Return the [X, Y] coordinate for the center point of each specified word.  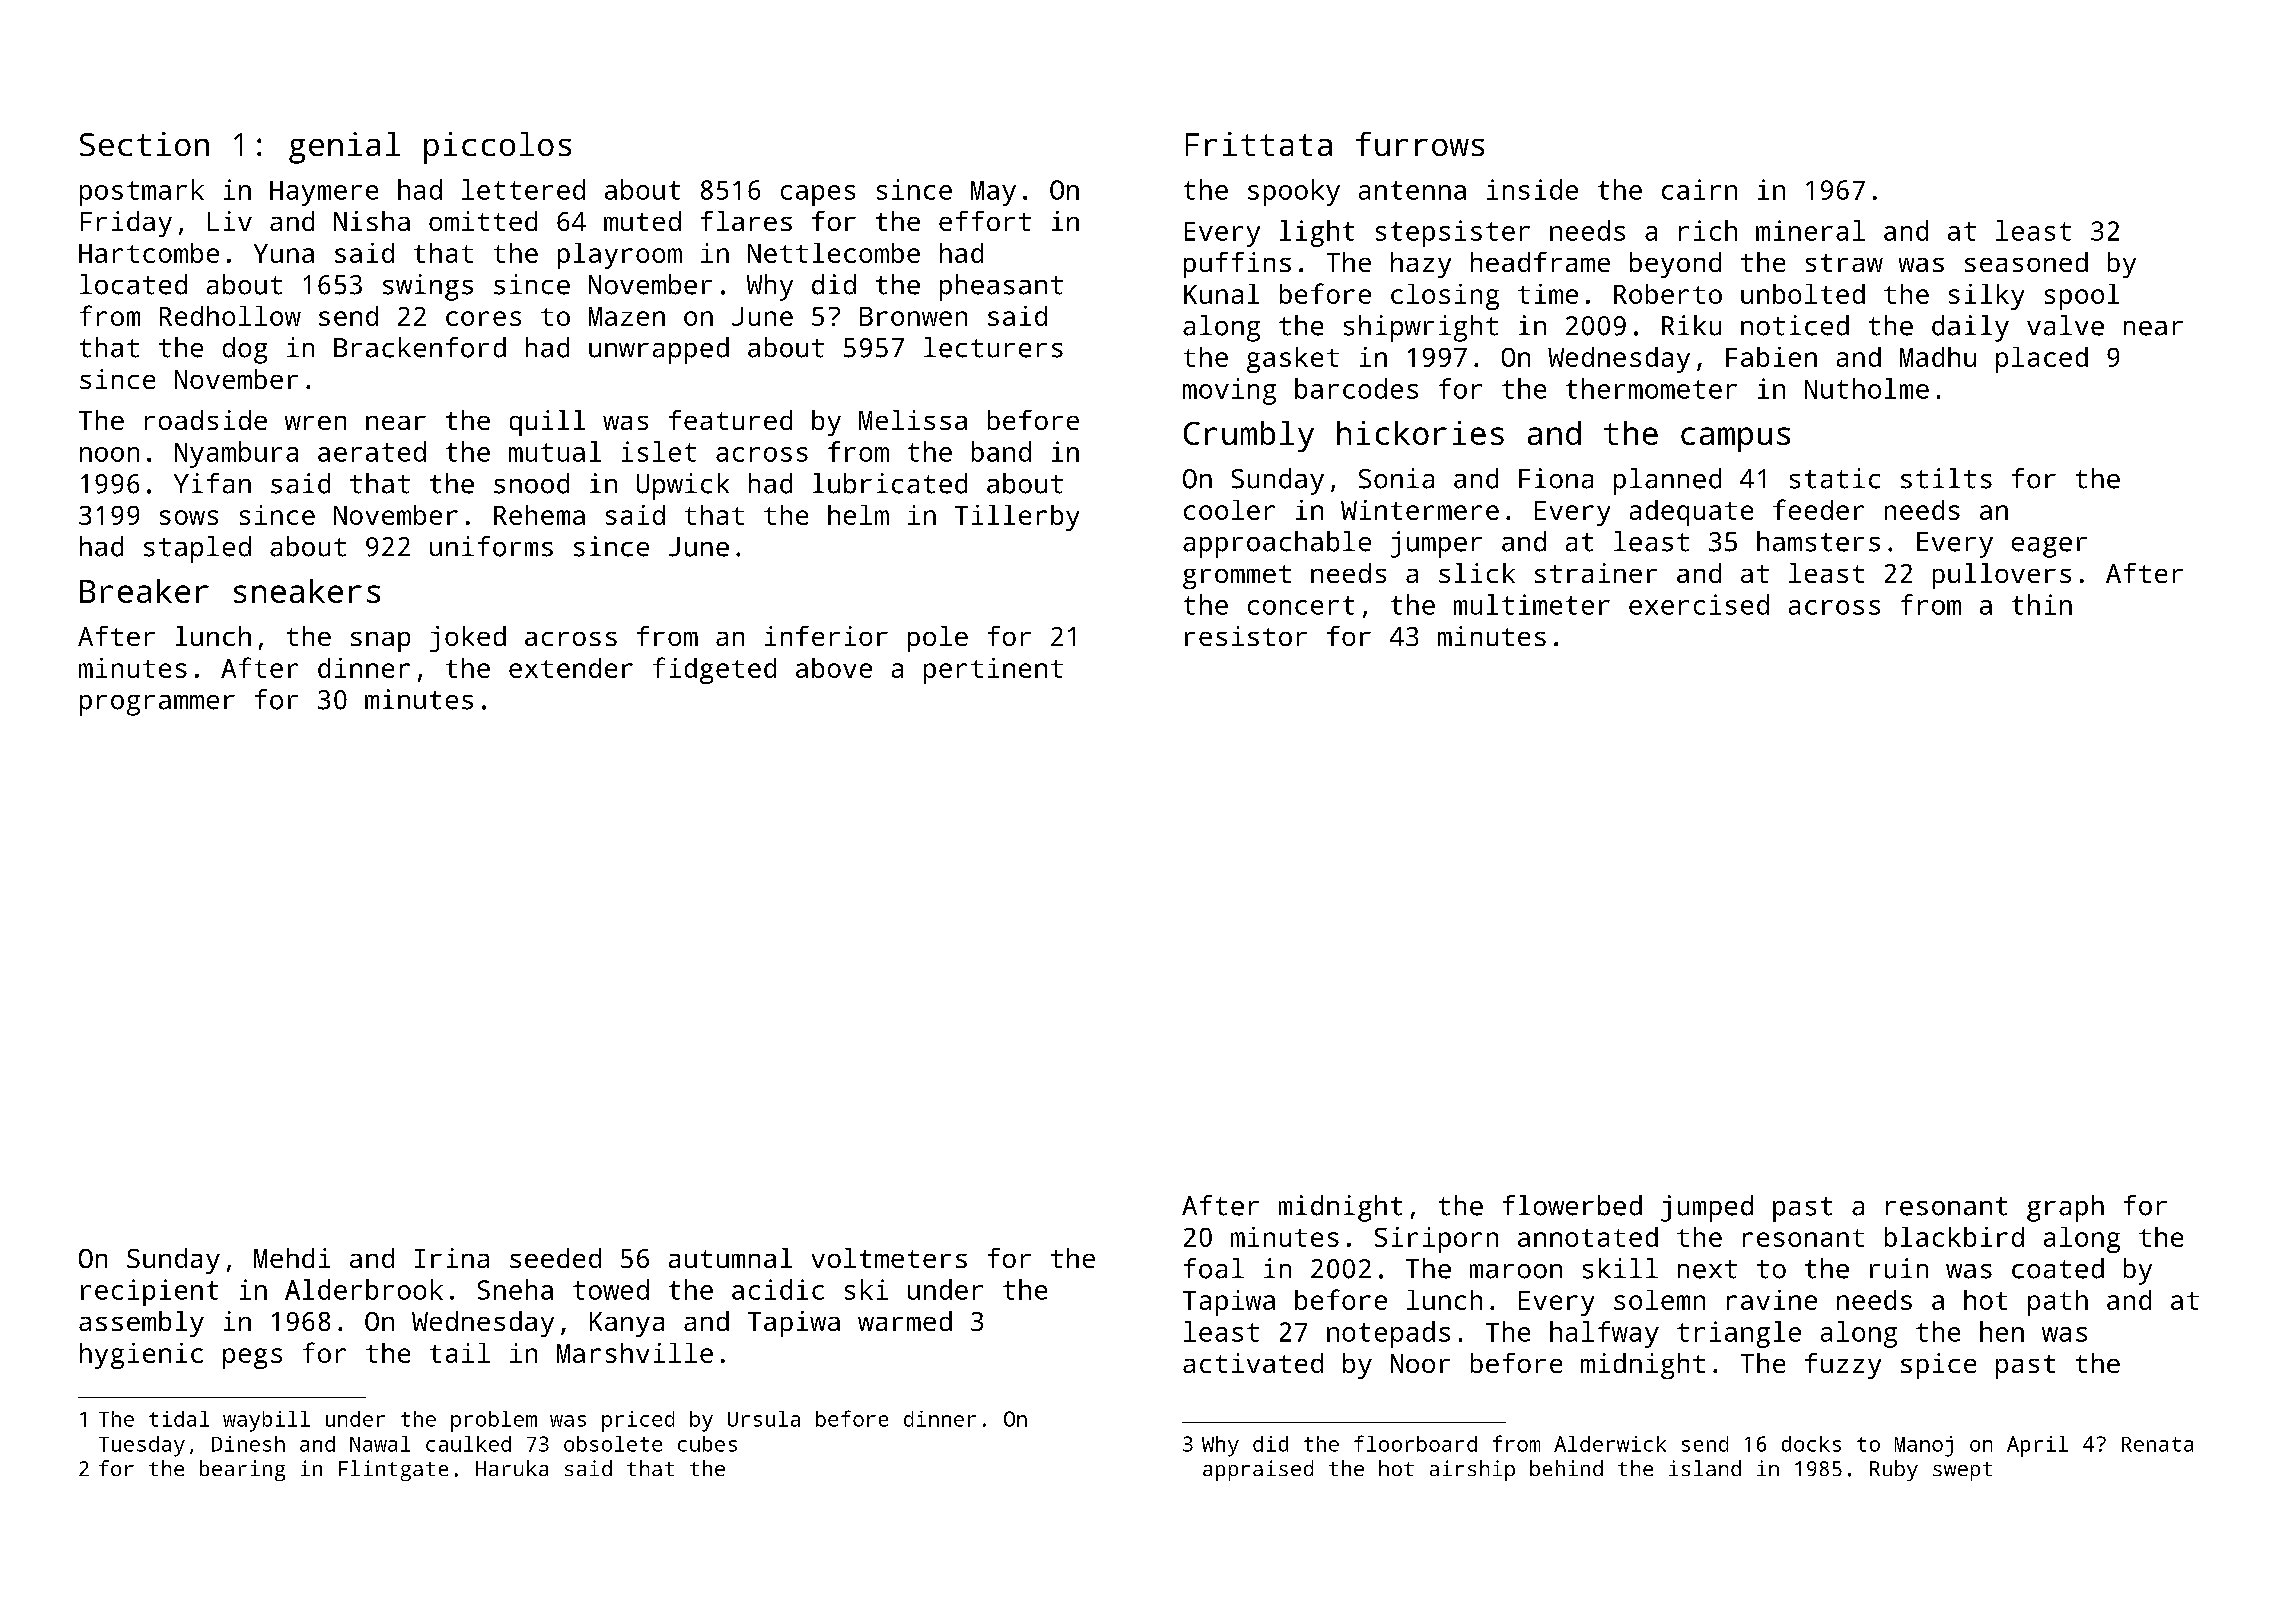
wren [315, 423]
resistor [1246, 636]
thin [2042, 604]
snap [380, 642]
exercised [1699, 604]
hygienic [141, 1356]
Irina [452, 1258]
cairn [1699, 189]
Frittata [1259, 144]
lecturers [993, 347]
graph [2065, 1208]
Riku [1691, 325]
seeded [555, 1258]
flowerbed [1572, 1205]
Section [144, 144]
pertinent [993, 671]
